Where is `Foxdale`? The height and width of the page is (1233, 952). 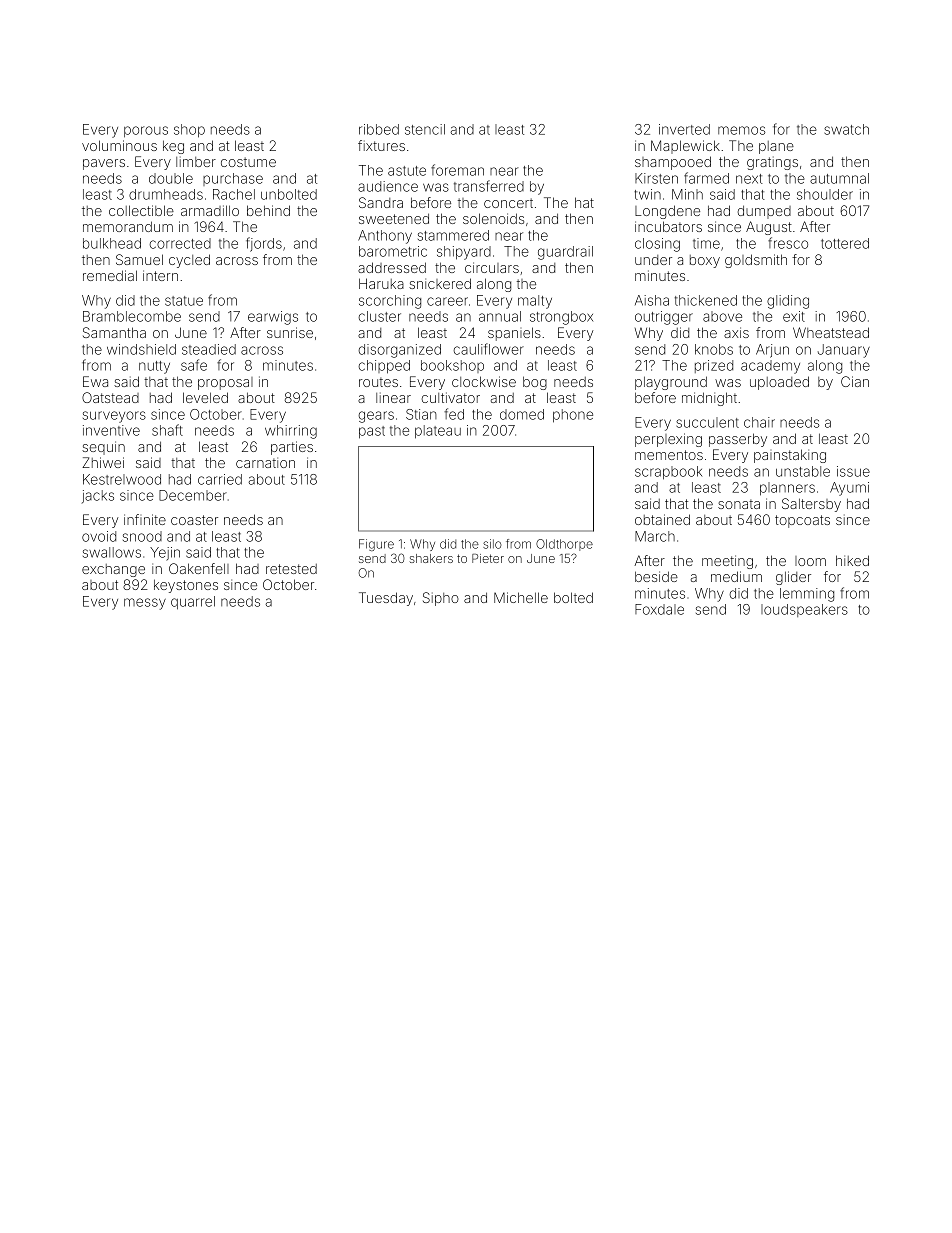 Foxdale is located at coordinates (659, 609).
